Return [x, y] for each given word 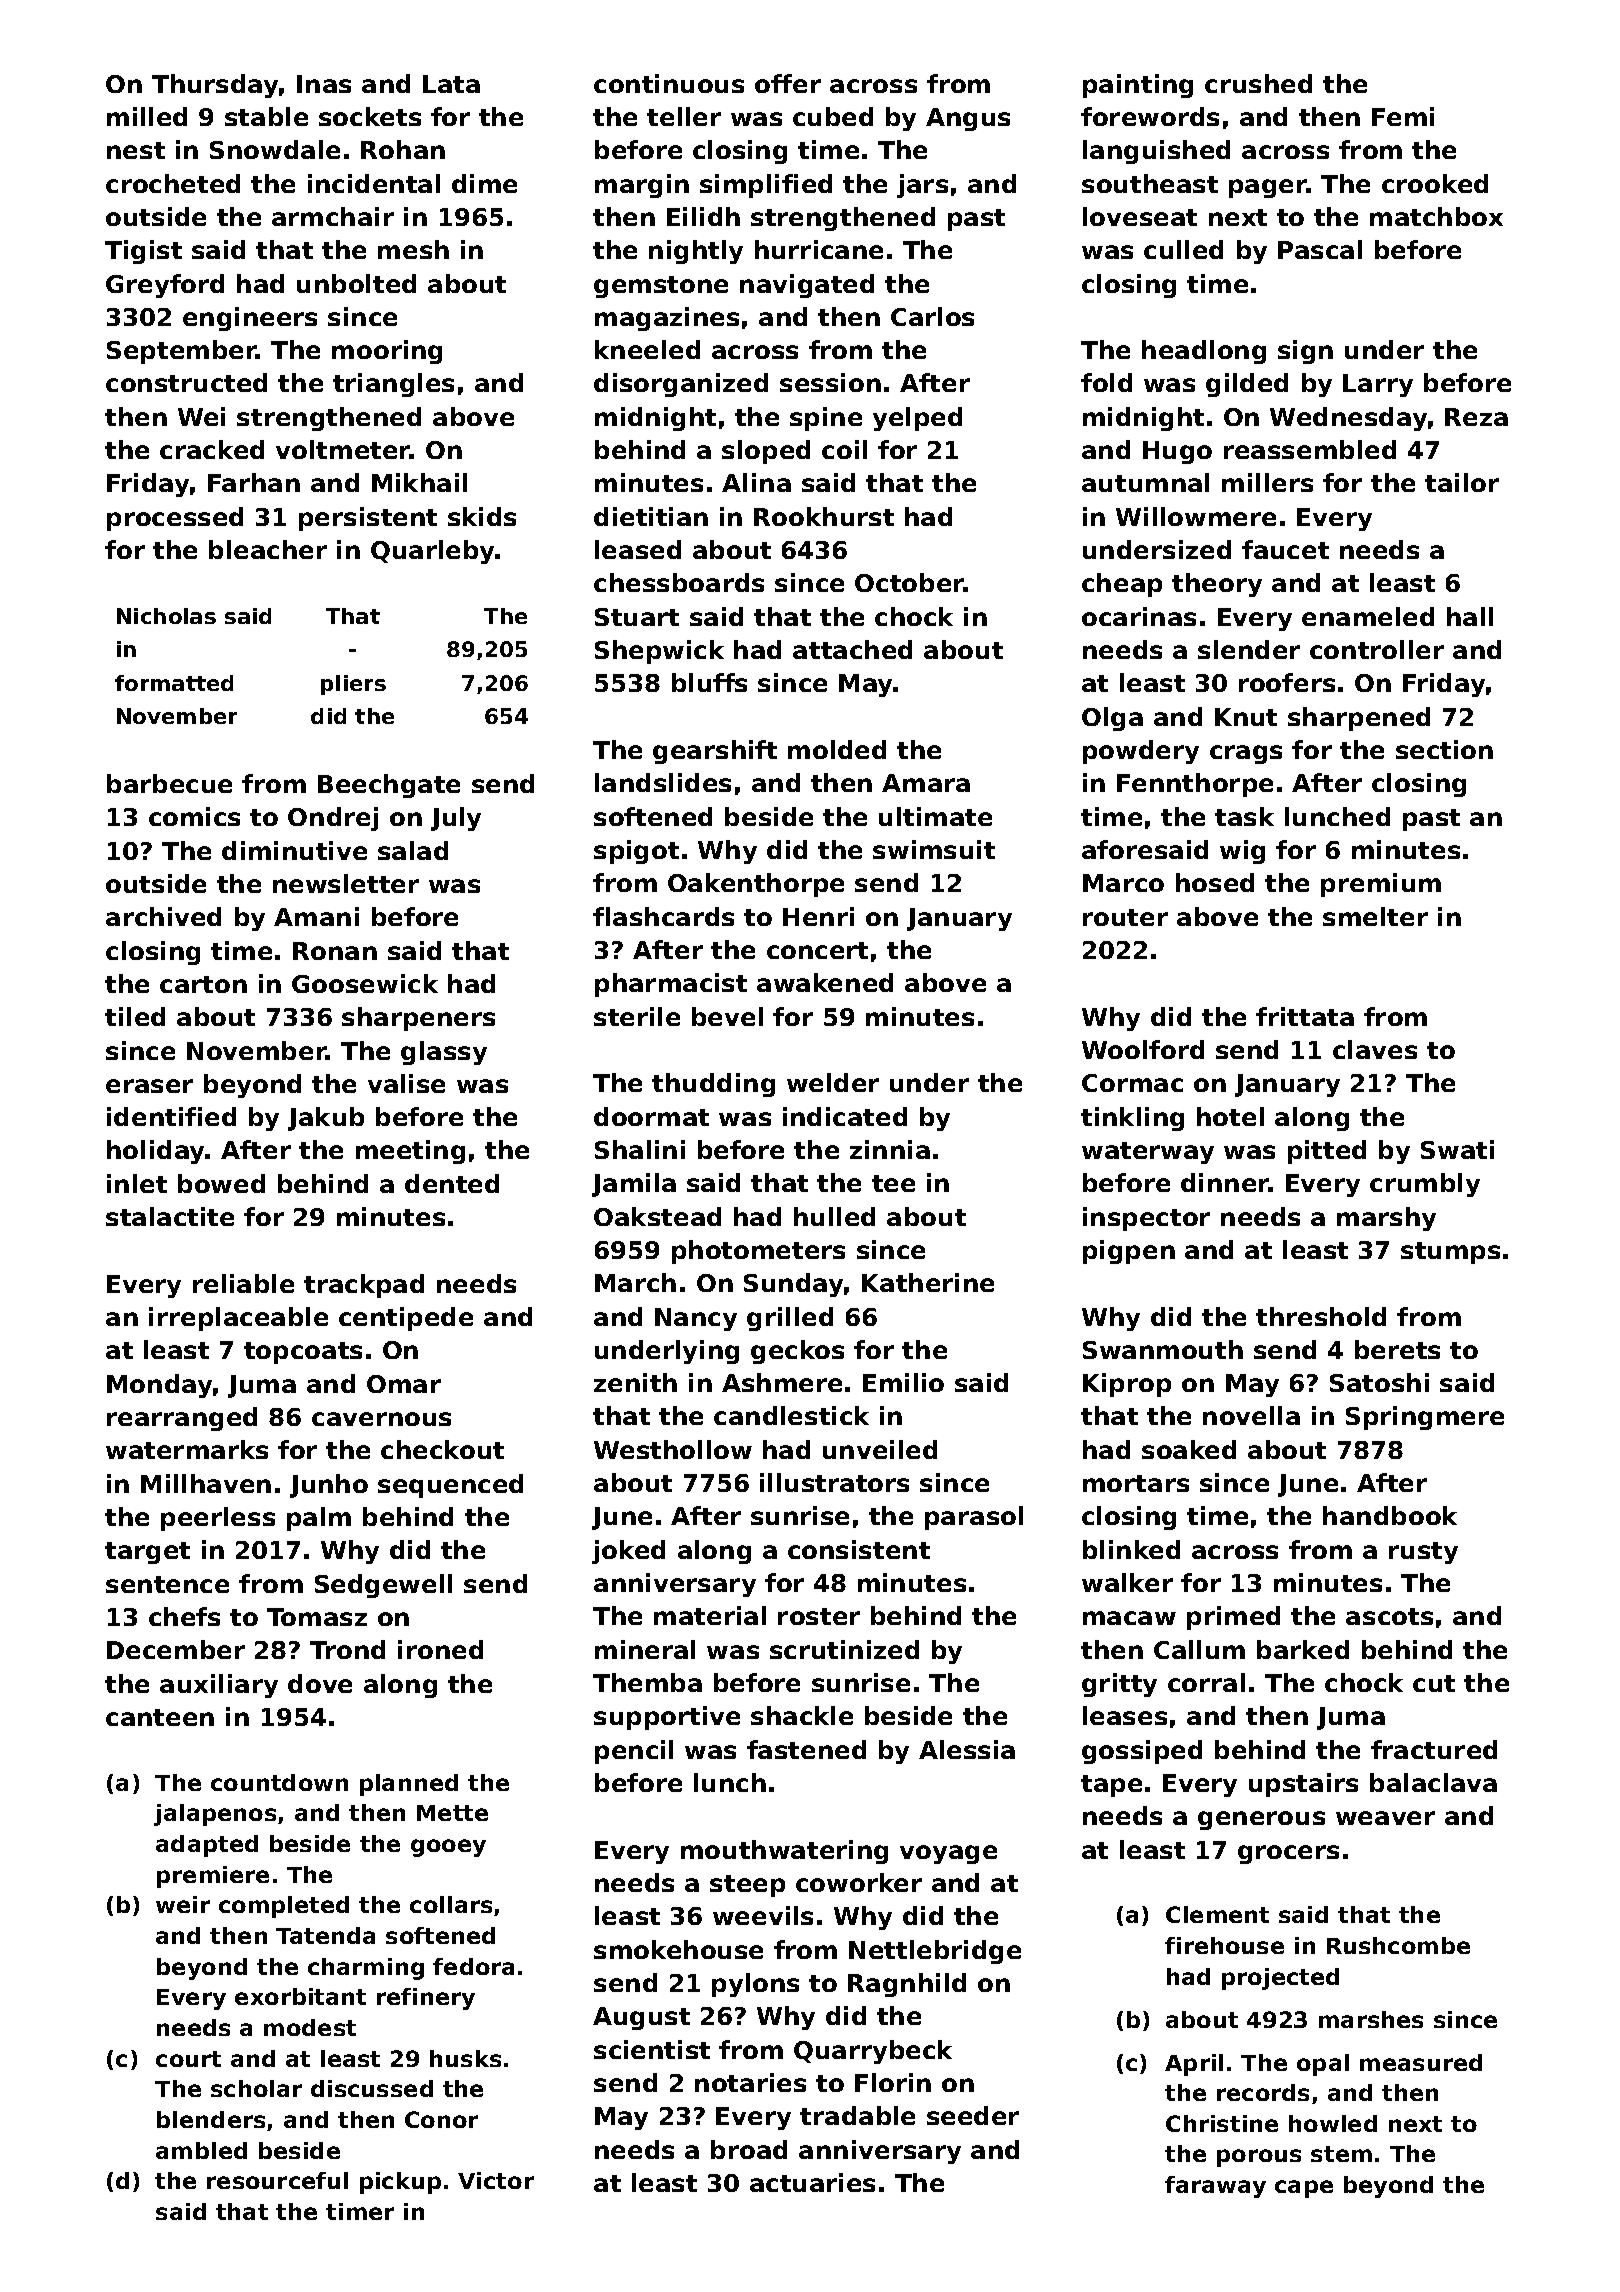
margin [642, 186]
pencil [634, 1752]
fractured [1434, 1749]
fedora [473, 1966]
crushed [1258, 83]
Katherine [928, 1282]
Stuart [637, 617]
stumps [1450, 1253]
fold [1106, 382]
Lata [451, 84]
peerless [218, 1519]
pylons [755, 1985]
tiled [135, 1016]
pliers [353, 685]
